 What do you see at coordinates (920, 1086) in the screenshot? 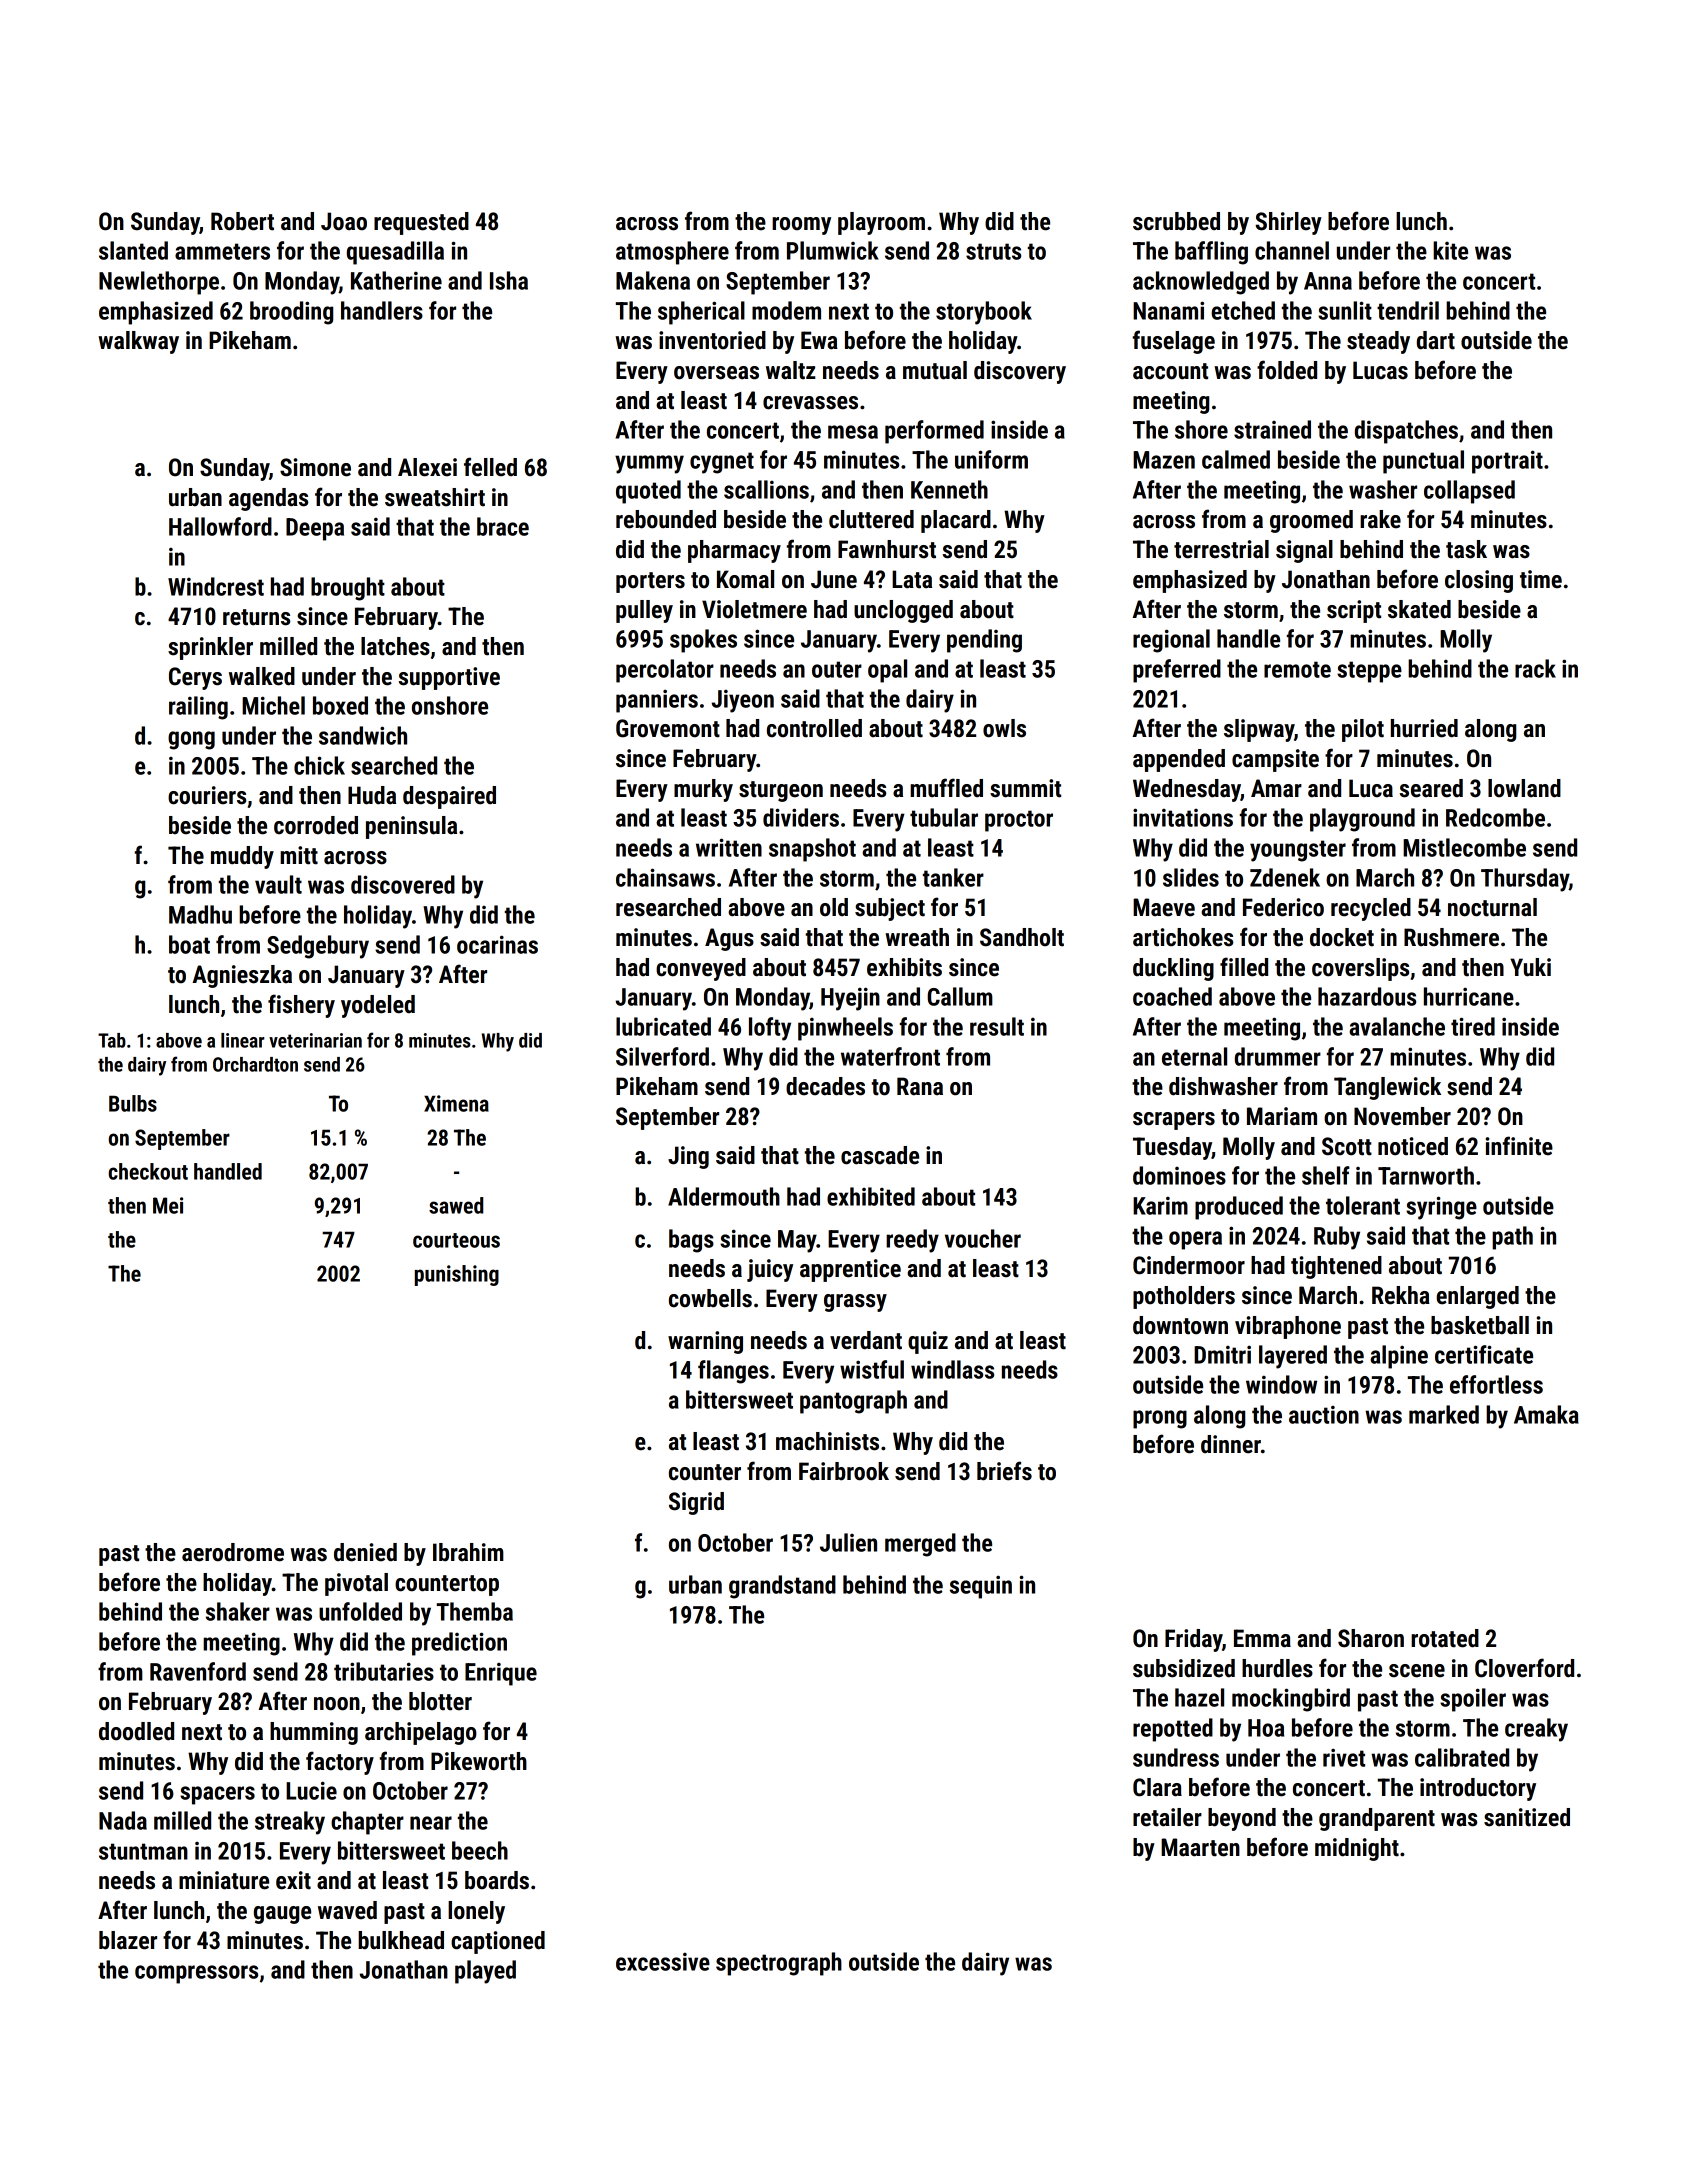
I see `Rana` at bounding box center [920, 1086].
